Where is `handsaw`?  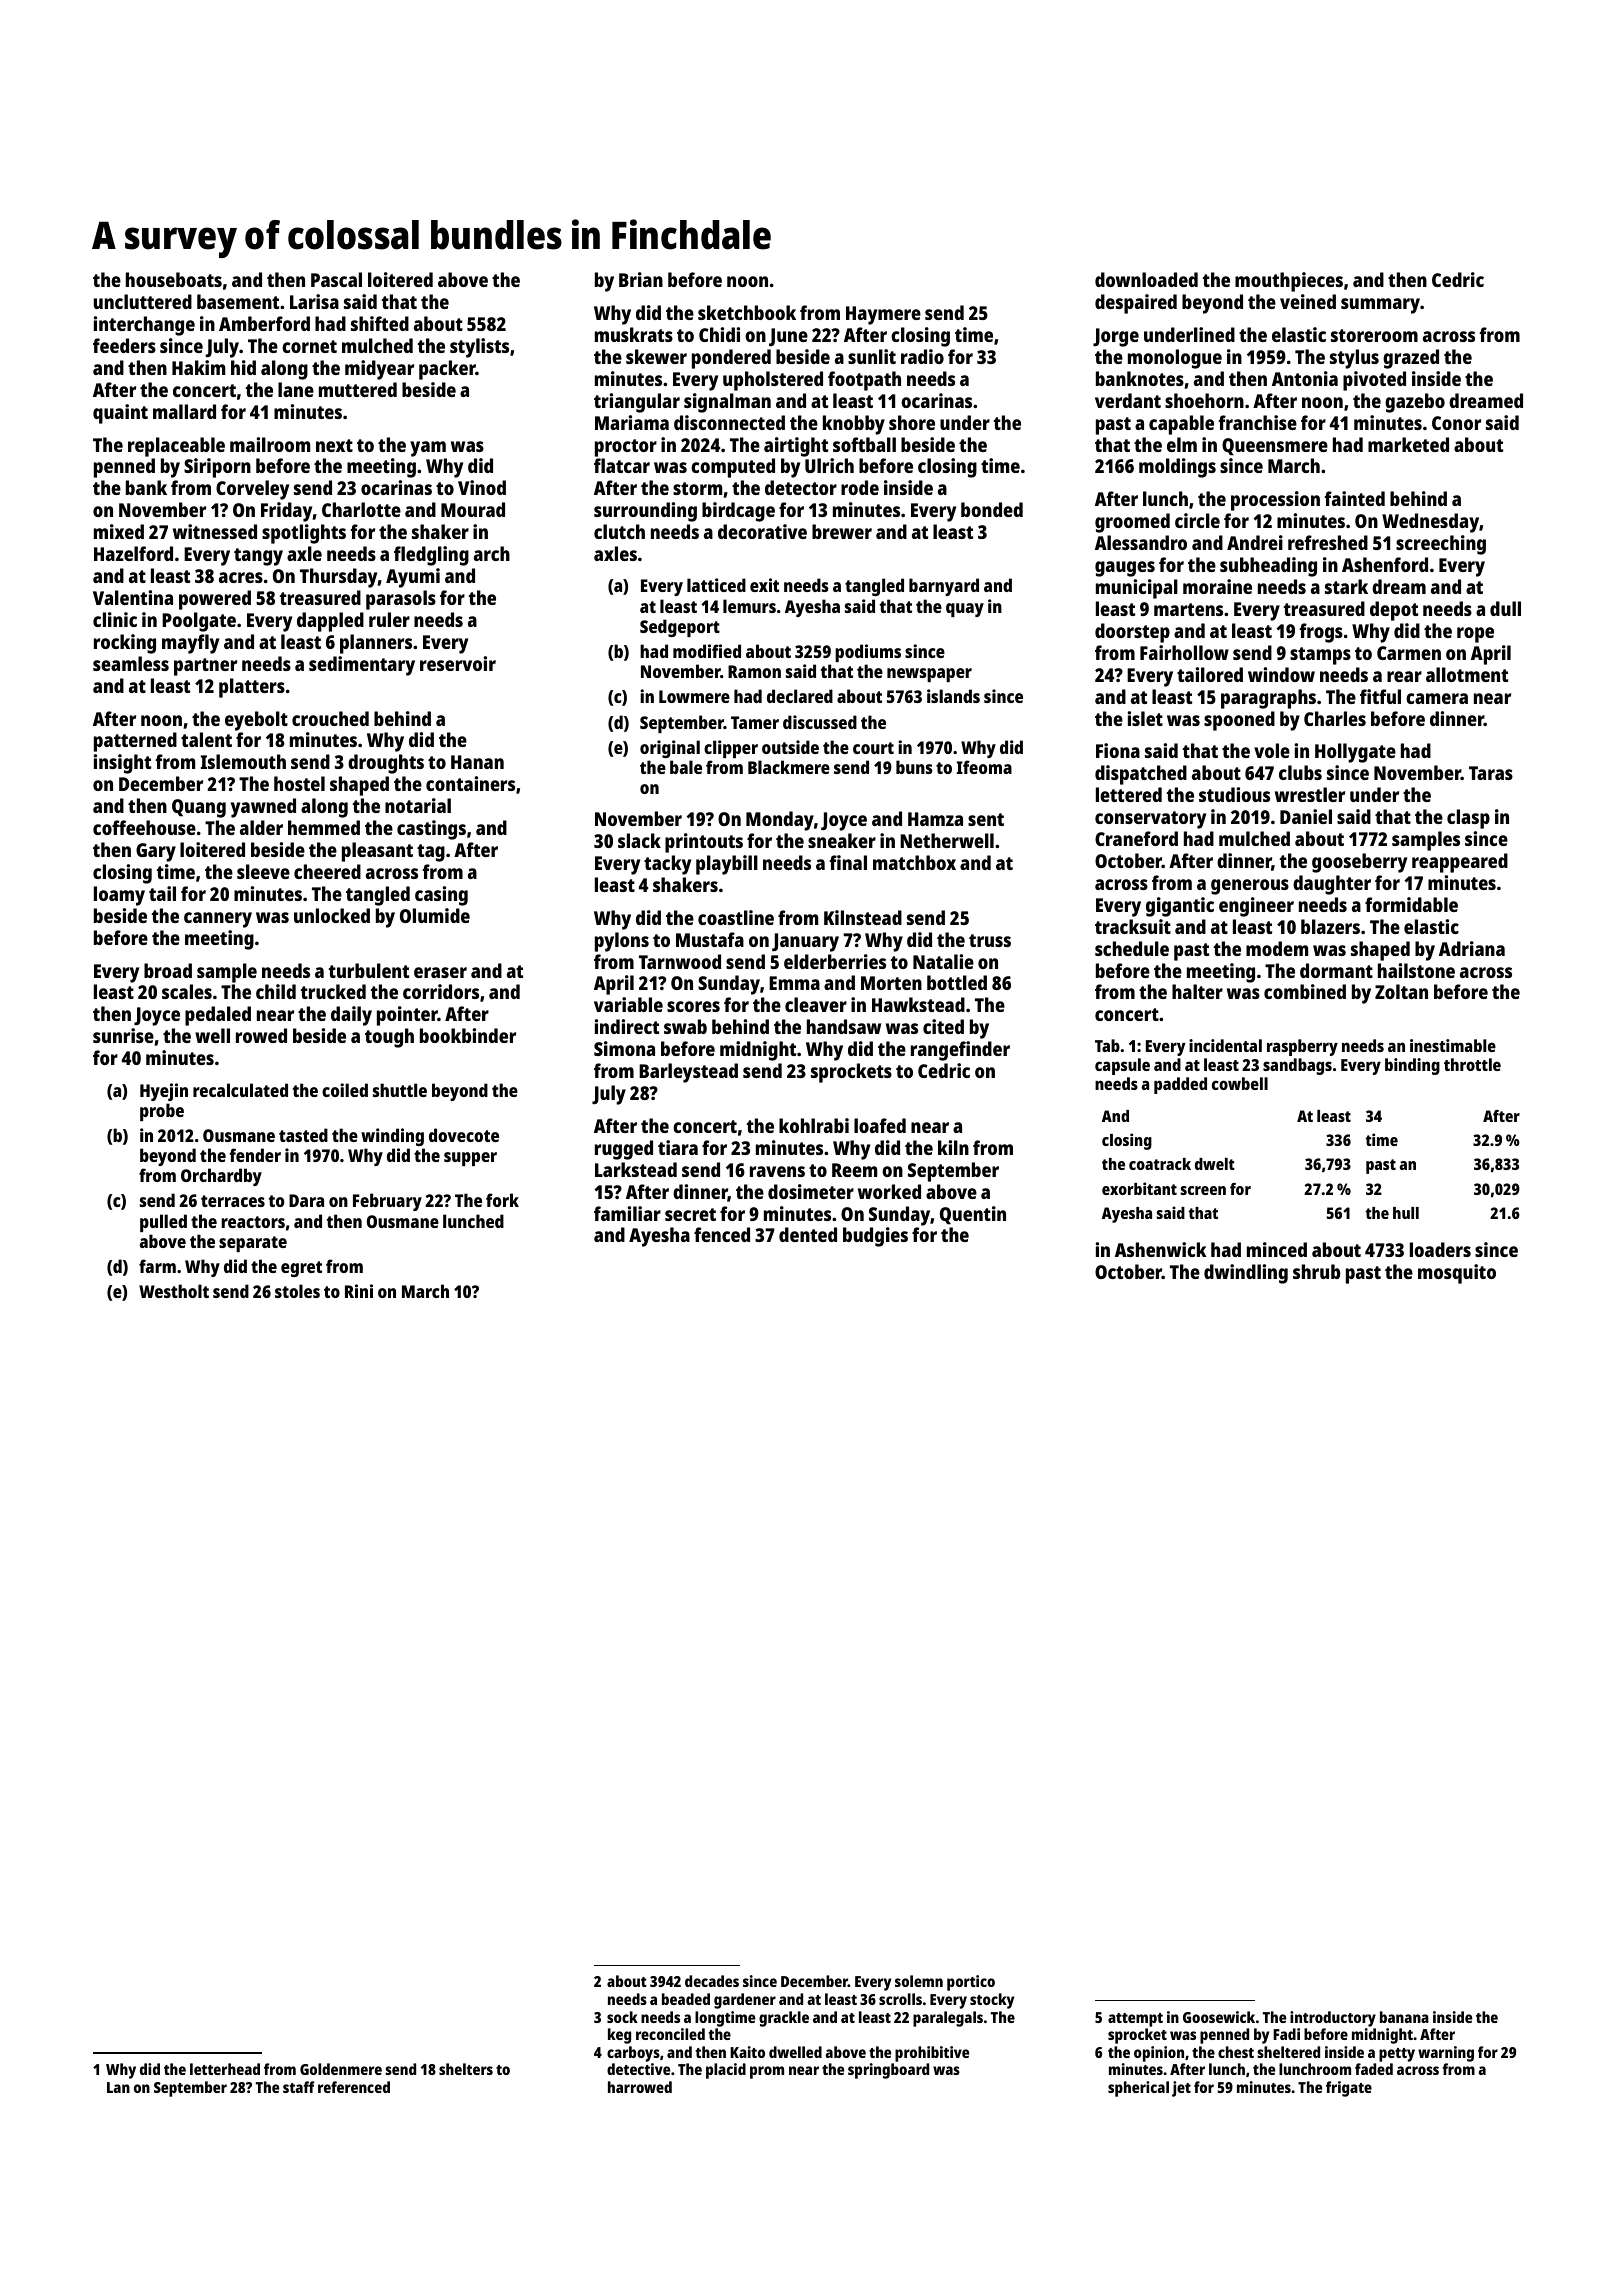 handsaw is located at coordinates (844, 1026).
